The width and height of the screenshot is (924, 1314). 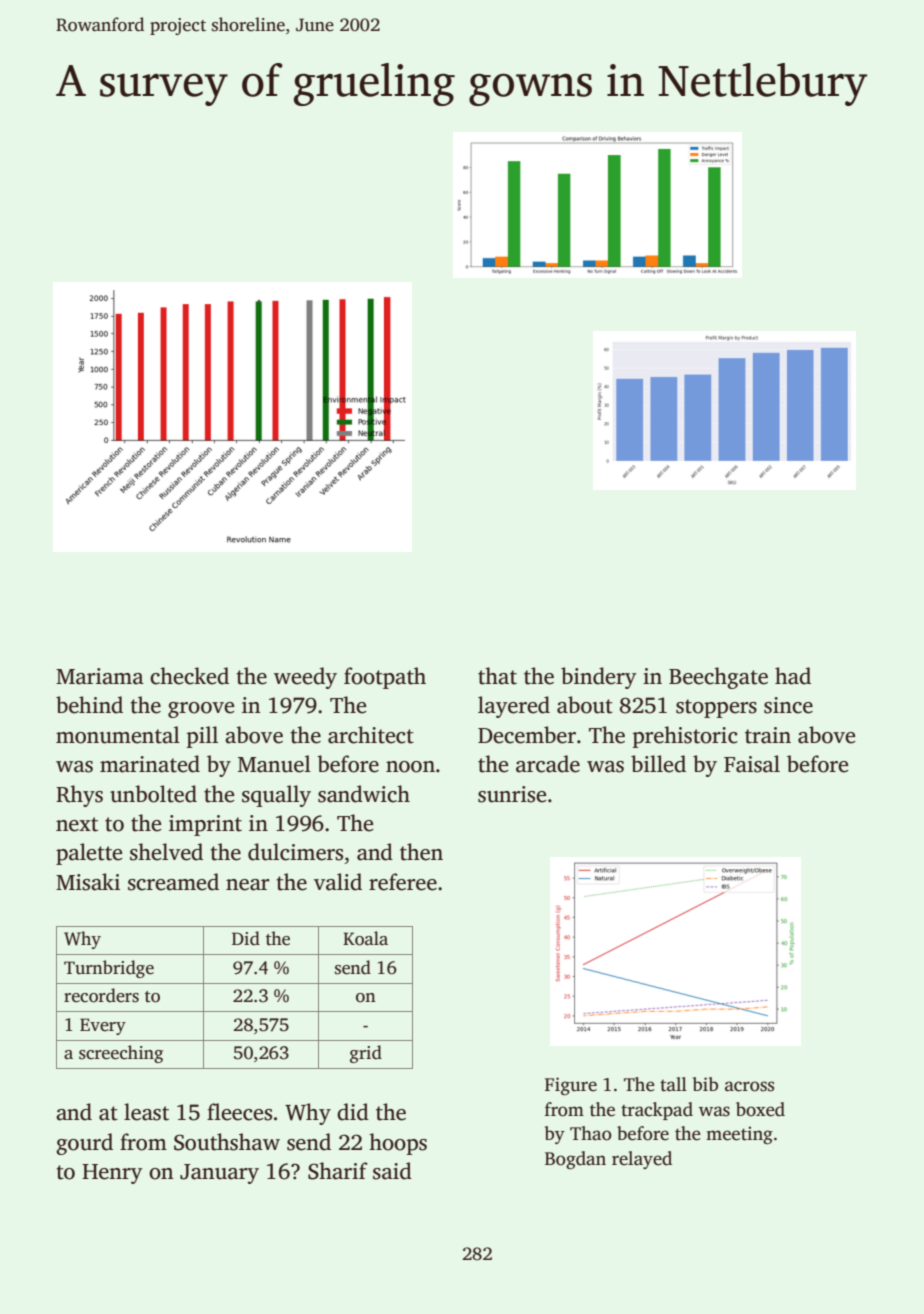 I want to click on recorders, so click(x=101, y=995).
